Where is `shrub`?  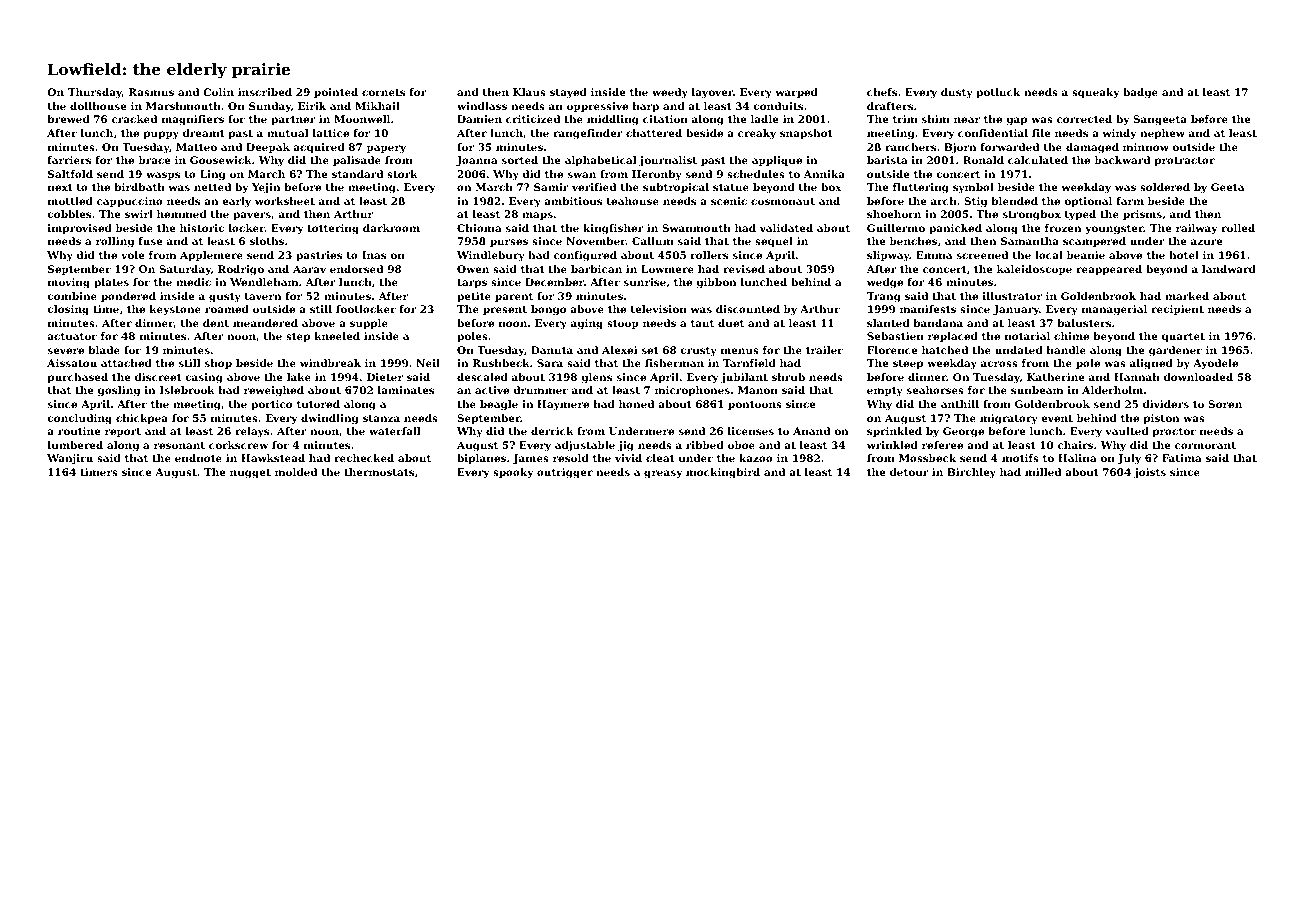
shrub is located at coordinates (788, 377).
